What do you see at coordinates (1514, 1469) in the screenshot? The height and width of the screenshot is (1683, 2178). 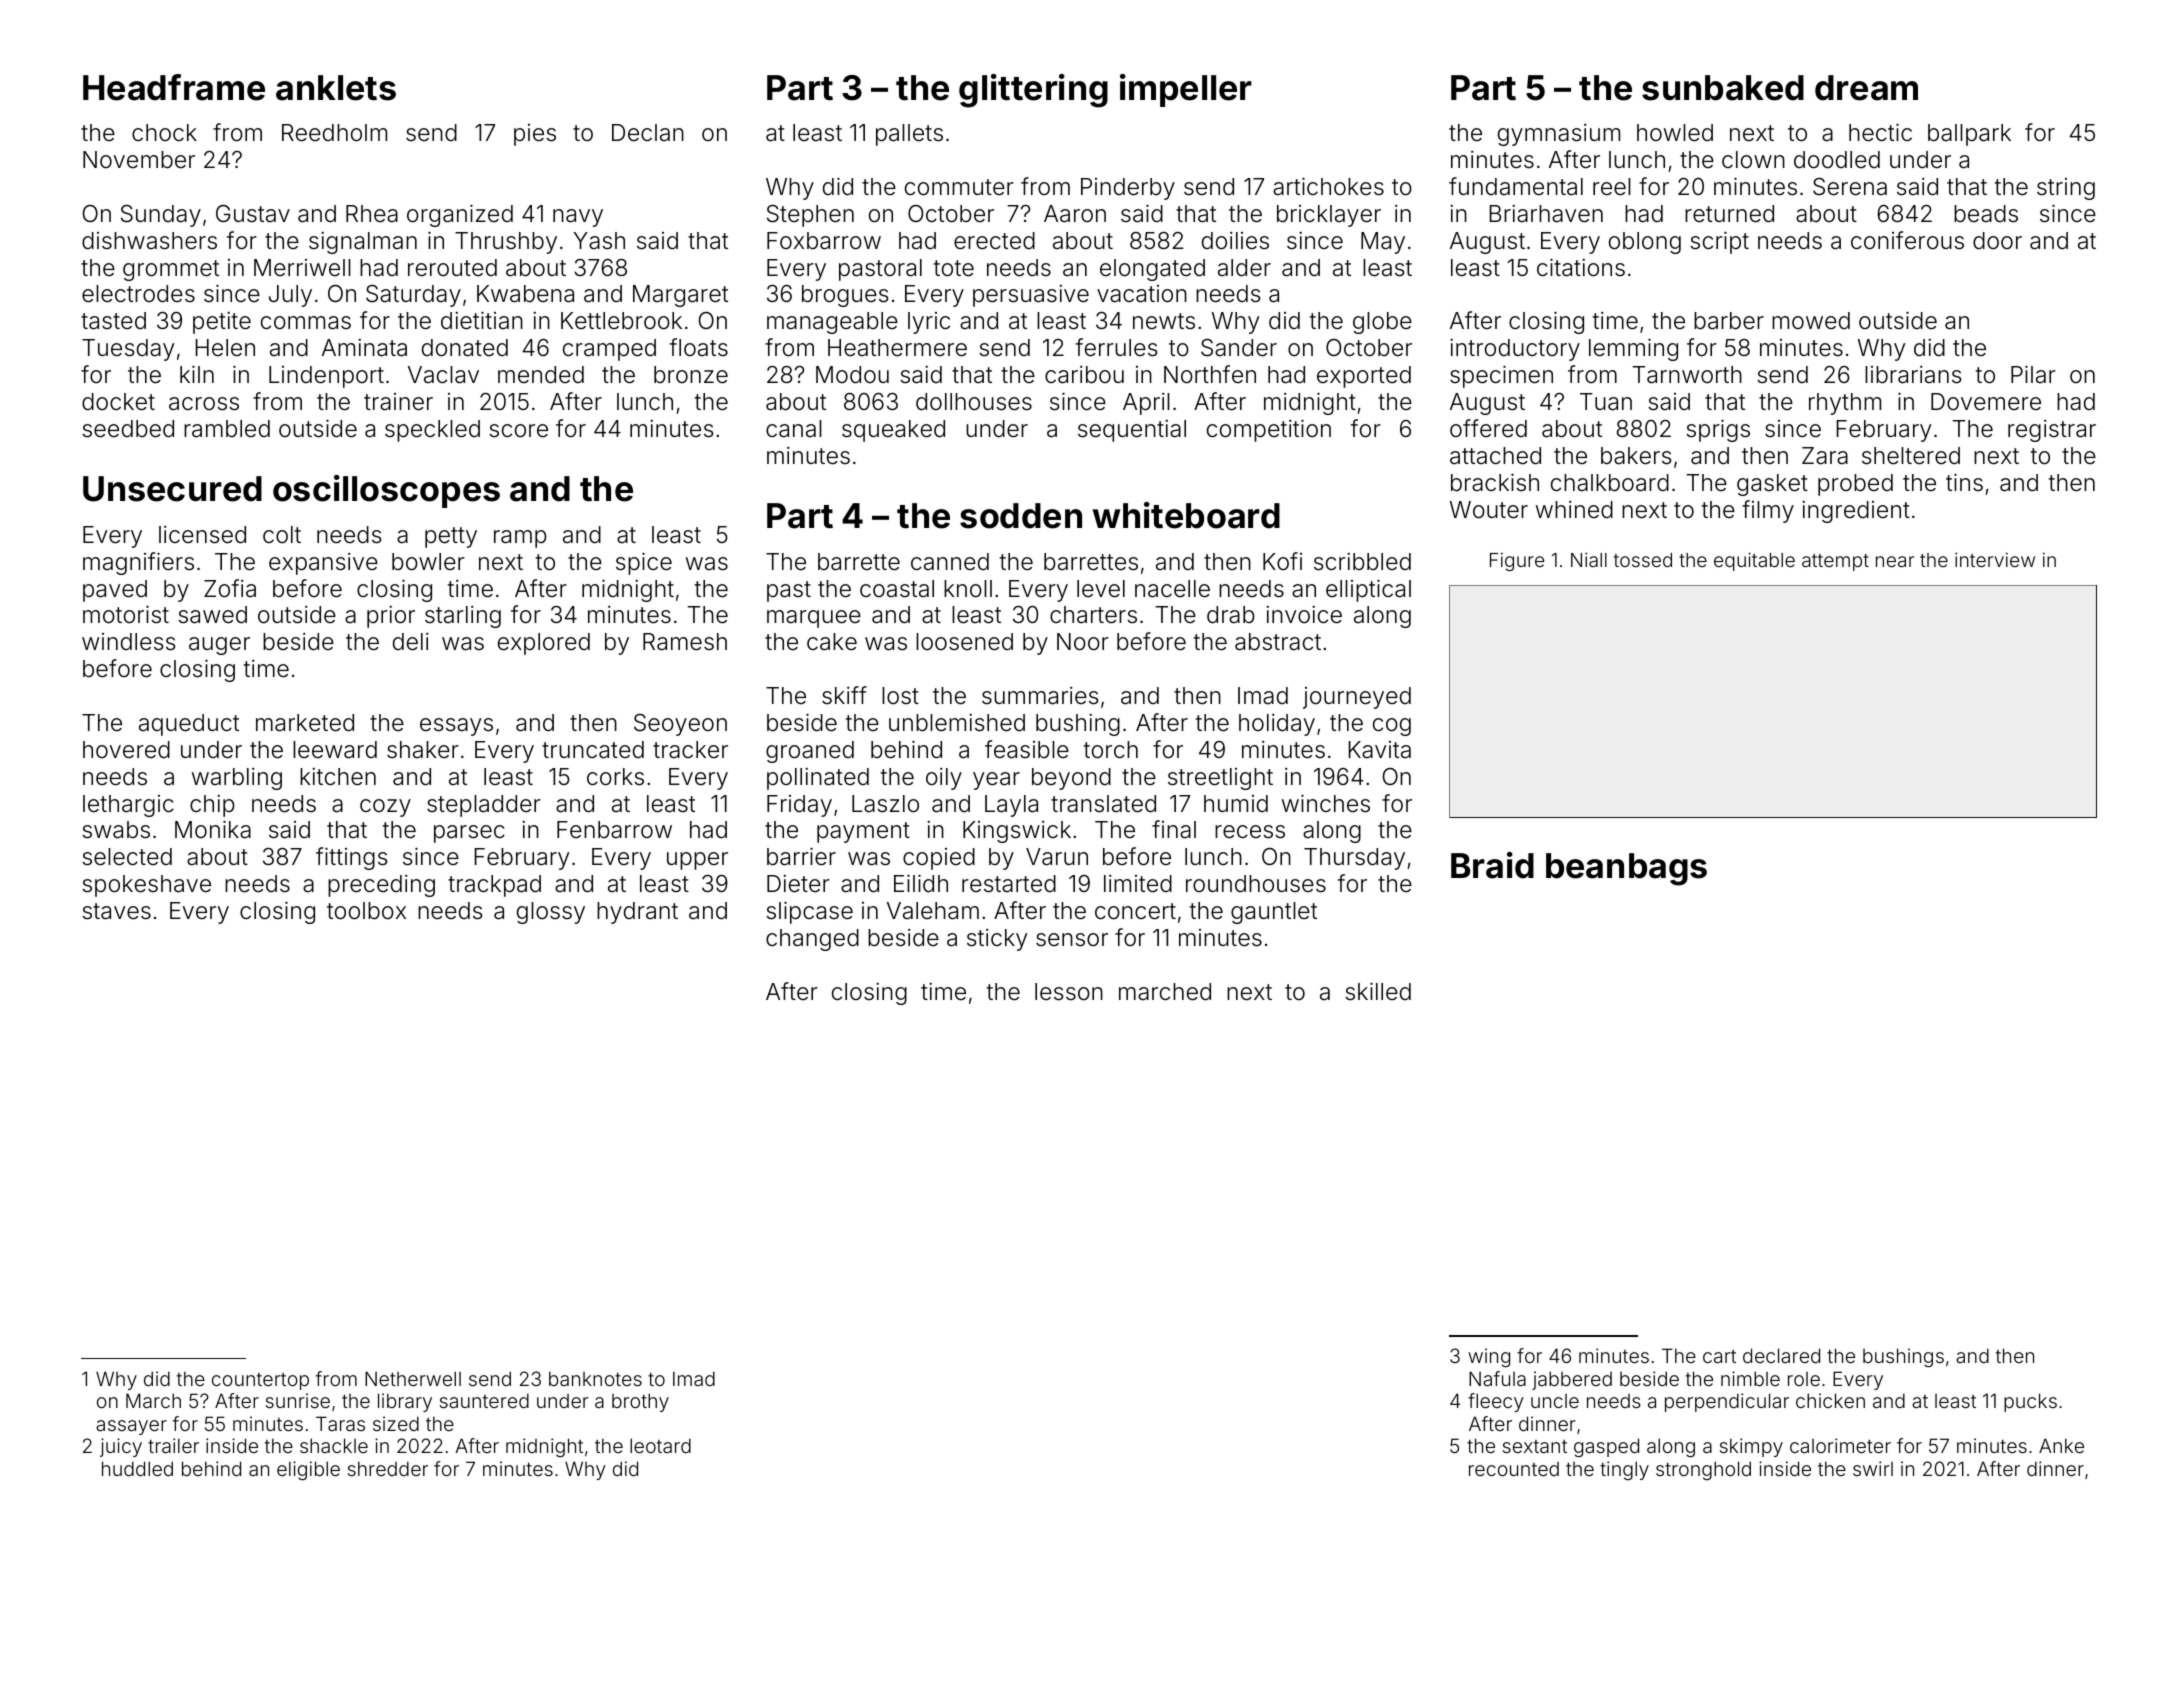 I see `recounted` at bounding box center [1514, 1469].
